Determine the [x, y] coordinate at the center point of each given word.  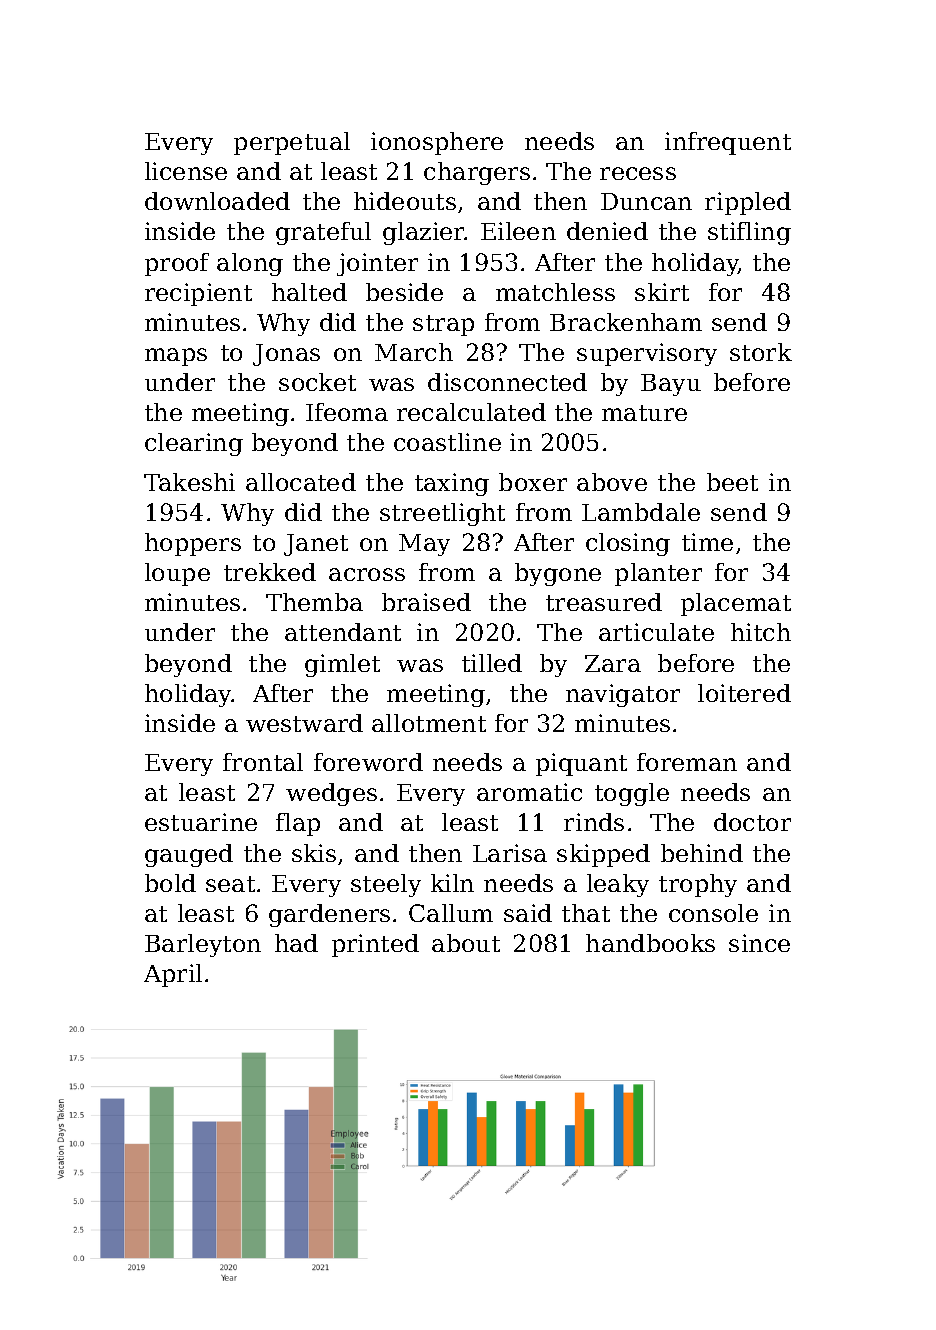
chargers [477, 173]
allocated [301, 482]
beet [732, 482]
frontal [263, 762]
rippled [748, 203]
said [528, 913]
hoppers [193, 544]
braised [426, 602]
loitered [744, 693]
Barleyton [203, 945]
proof [177, 264]
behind [702, 853]
